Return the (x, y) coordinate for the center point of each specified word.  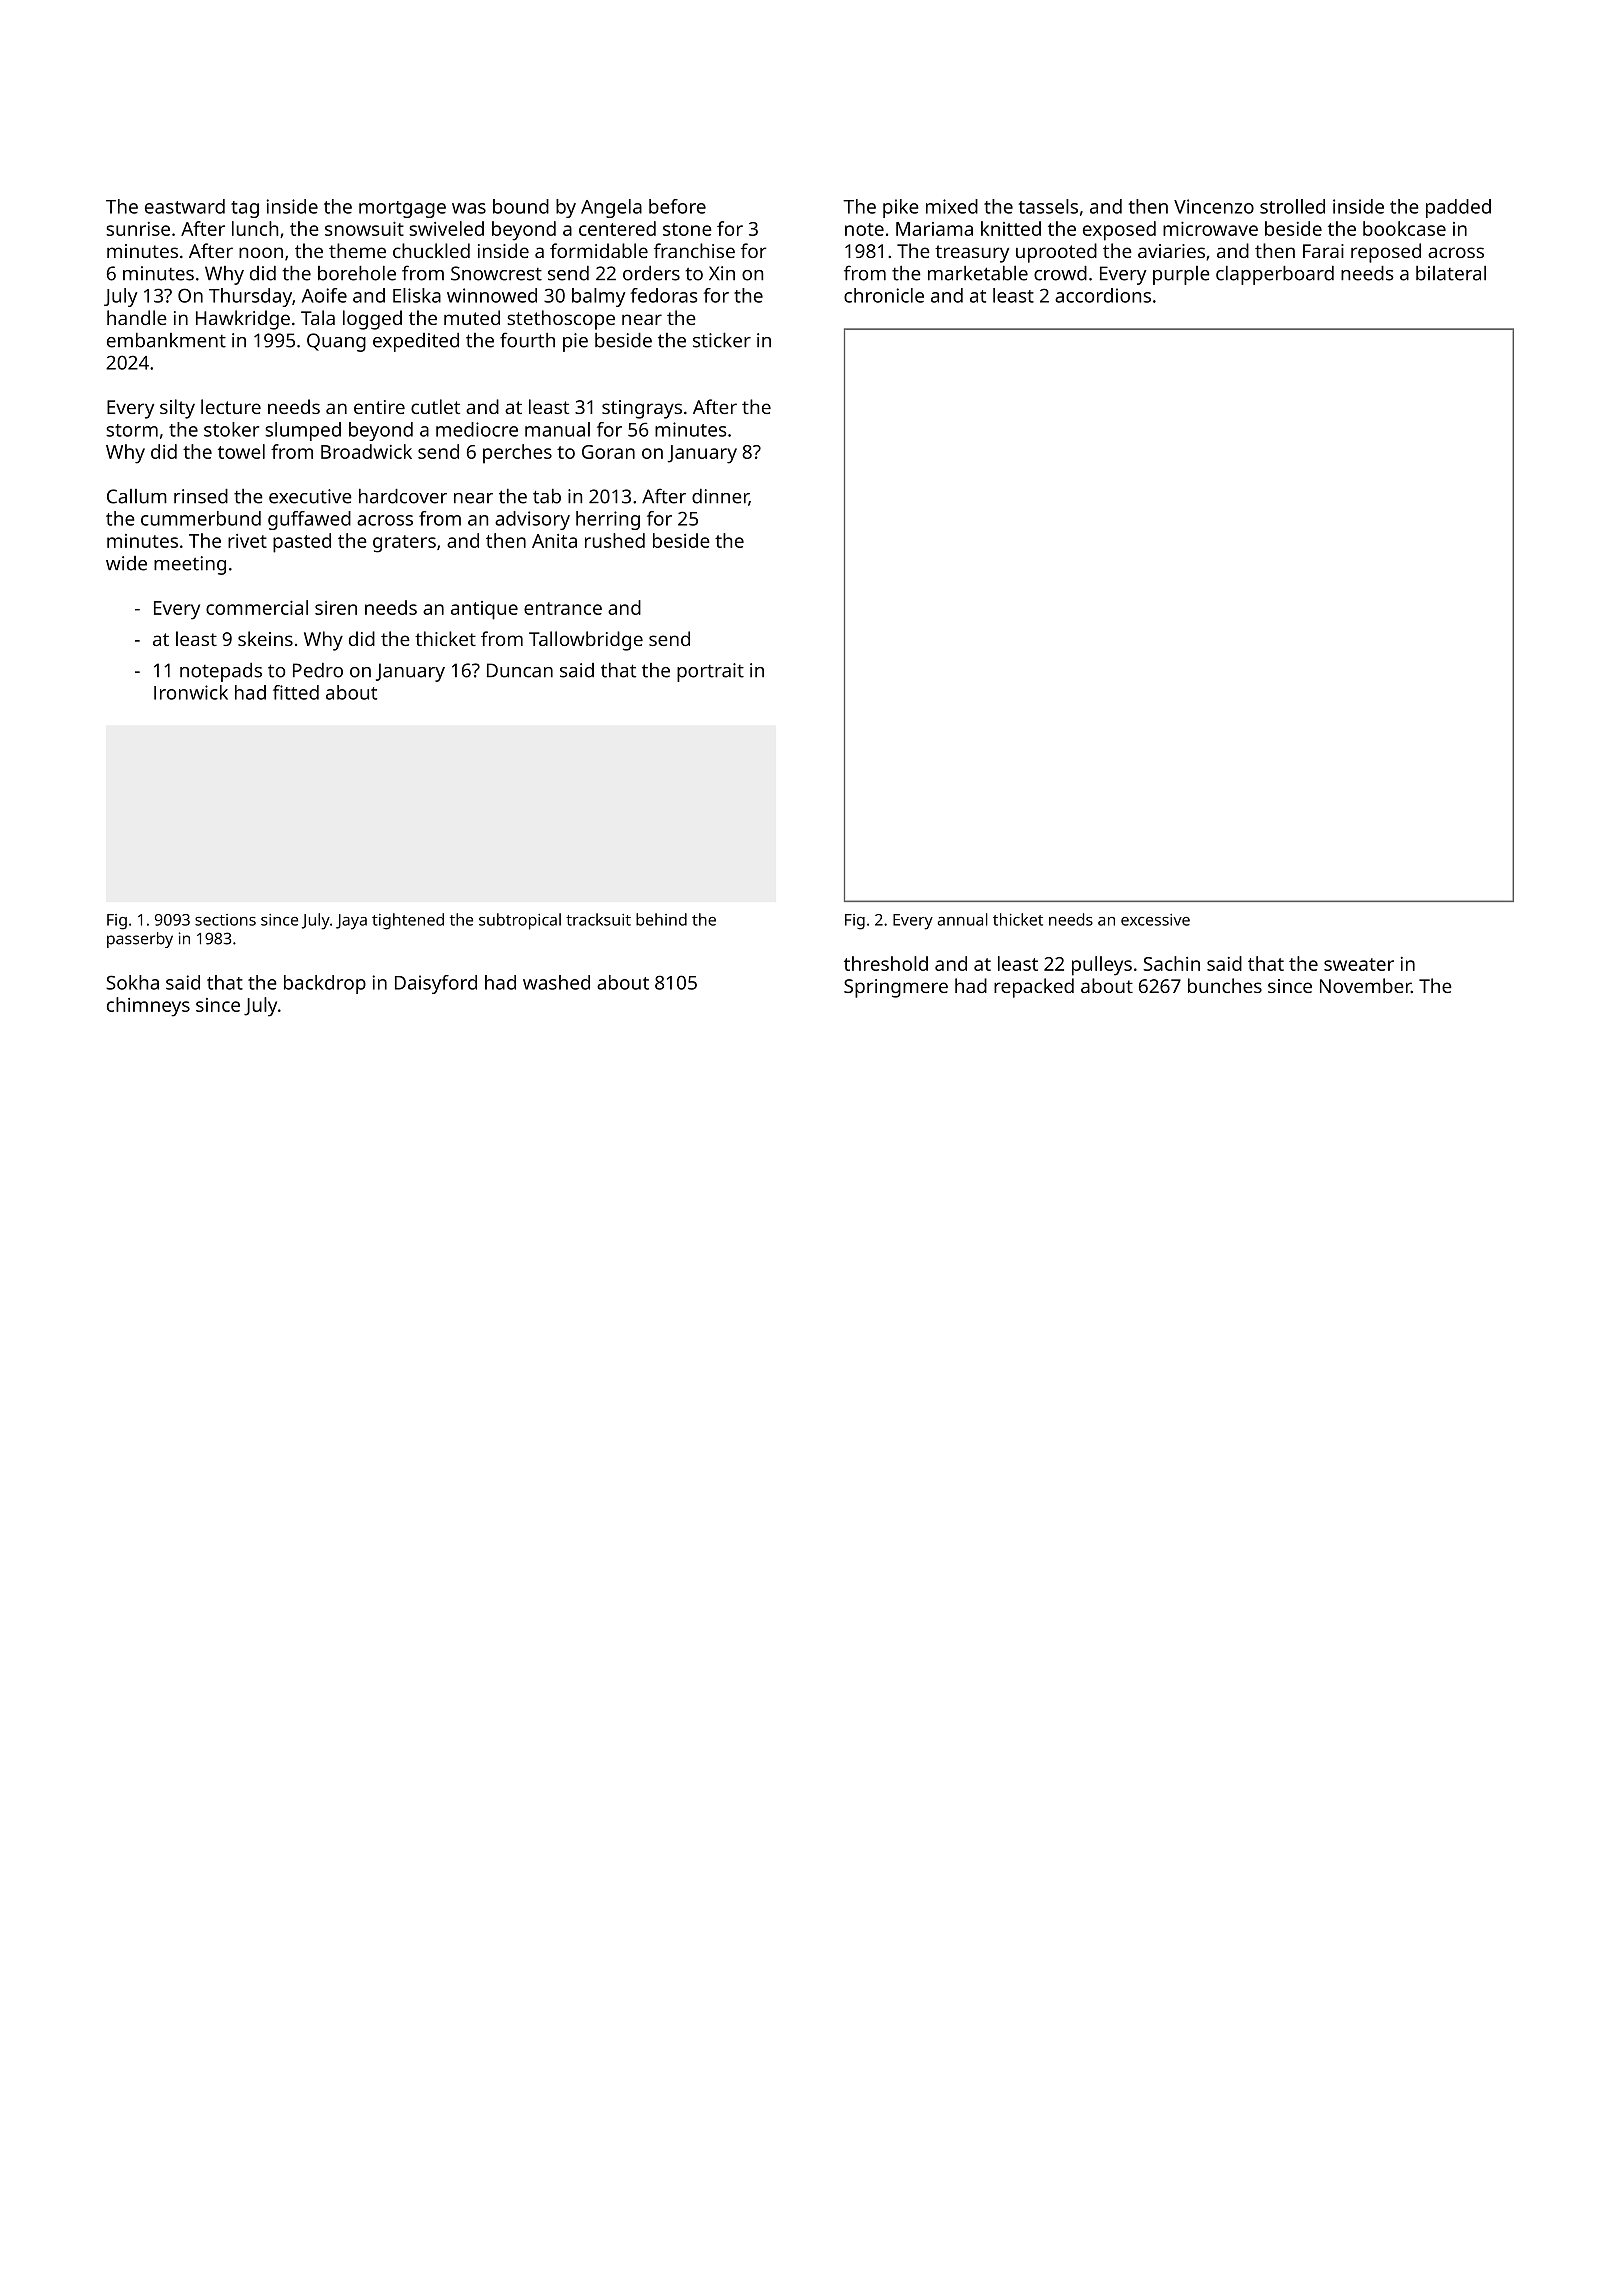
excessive (1155, 920)
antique (484, 610)
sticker (722, 340)
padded (1458, 208)
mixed (952, 206)
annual (963, 919)
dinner (720, 497)
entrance (563, 608)
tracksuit (598, 919)
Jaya (351, 922)
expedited (416, 342)
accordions (1103, 295)
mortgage (402, 209)
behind (661, 919)
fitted (296, 692)
